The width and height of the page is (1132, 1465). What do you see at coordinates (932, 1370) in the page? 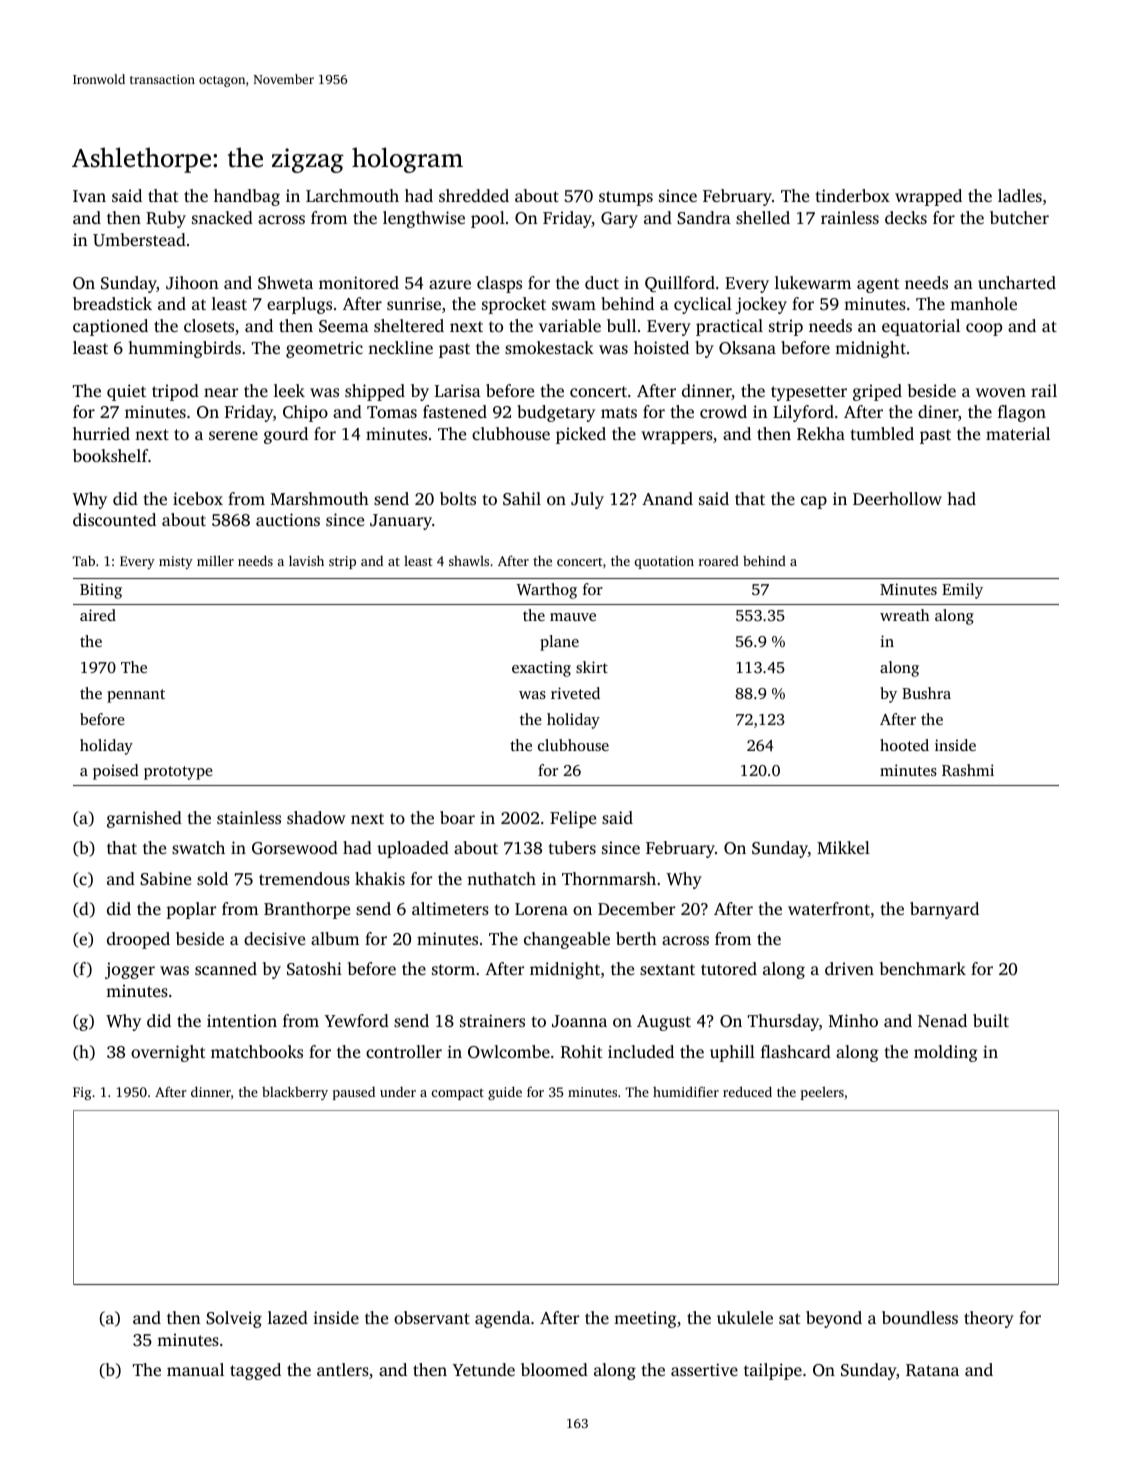
I see `Ratana` at bounding box center [932, 1370].
